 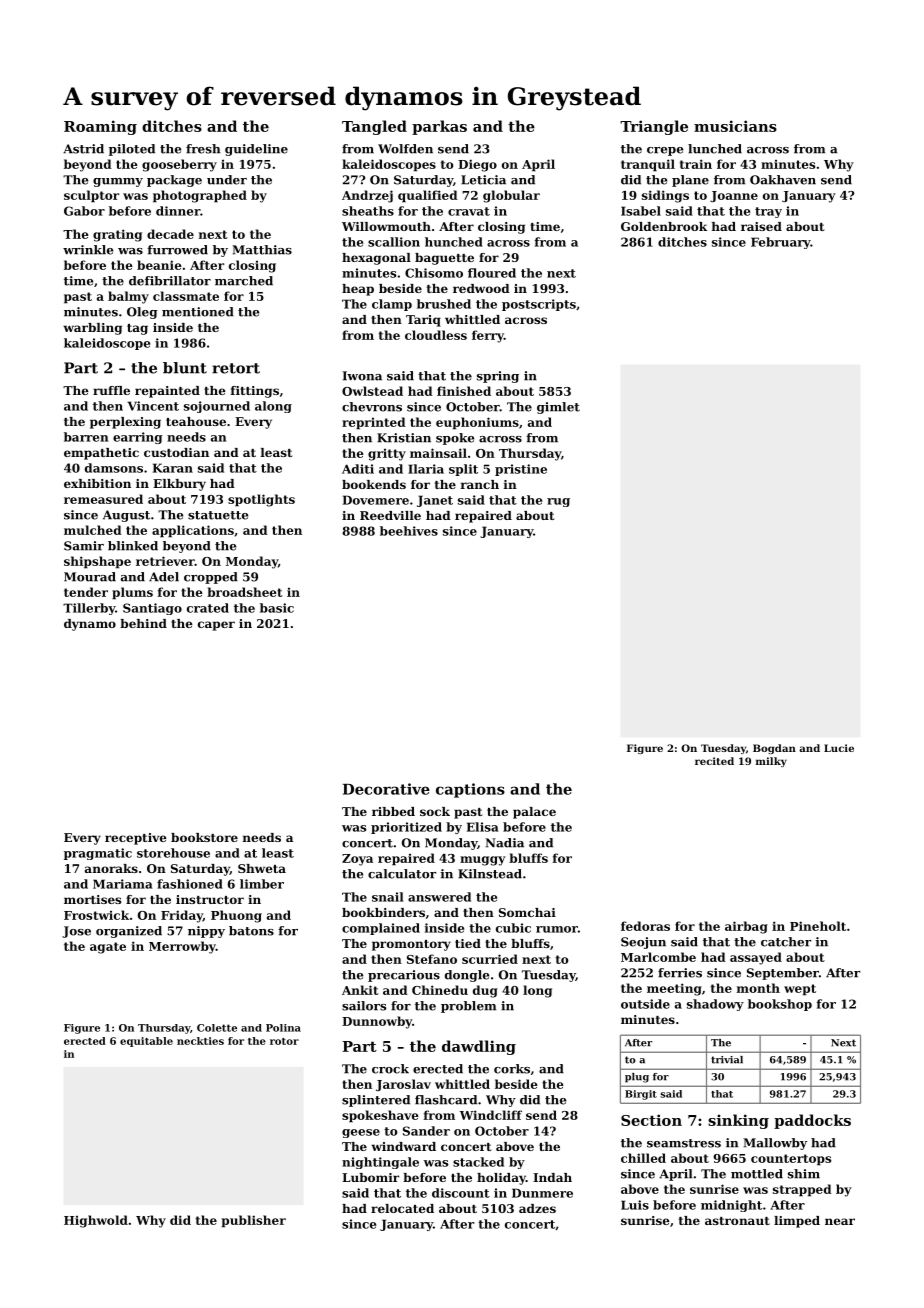 I want to click on February, so click(x=780, y=243).
